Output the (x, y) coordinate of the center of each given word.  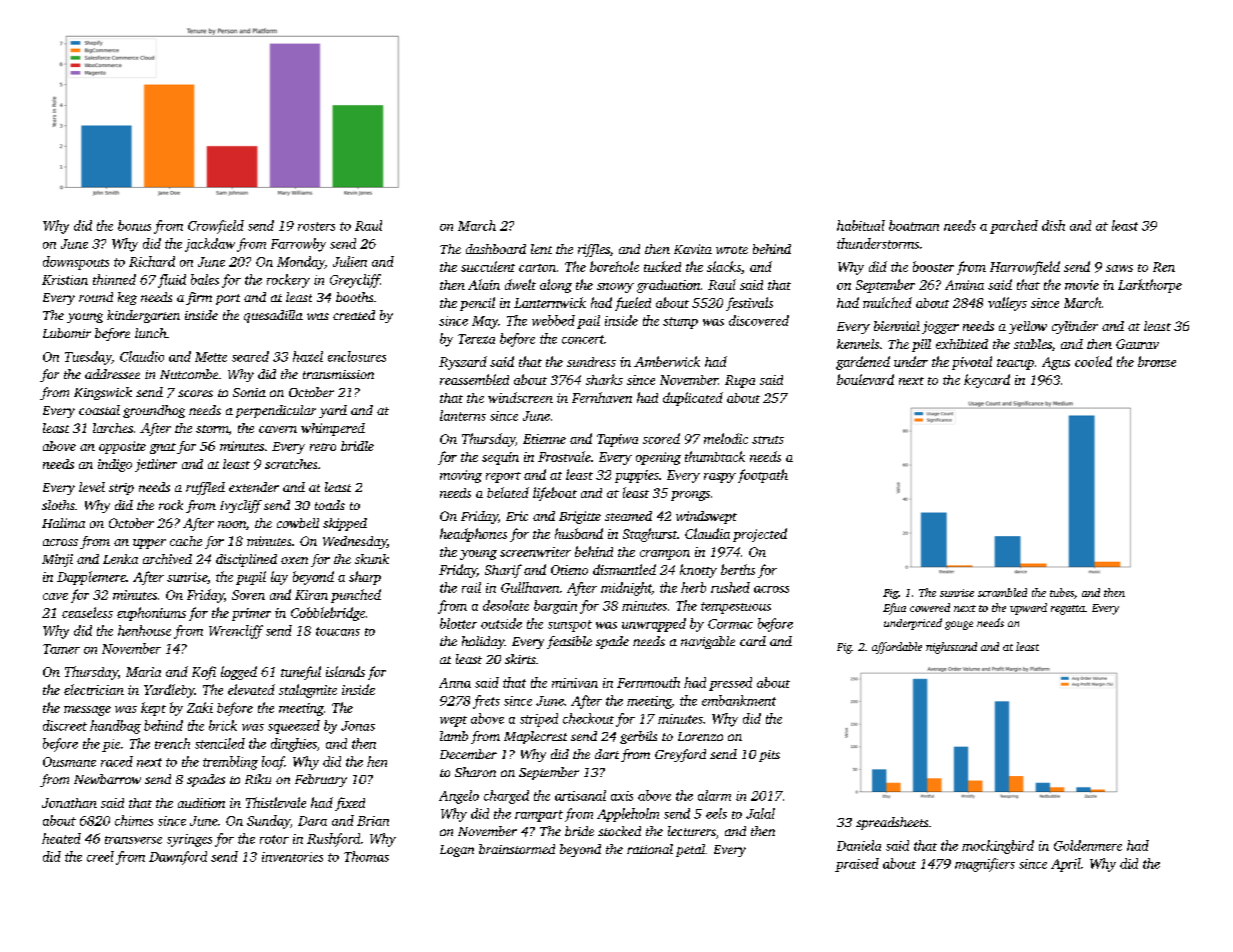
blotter (458, 623)
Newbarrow (107, 779)
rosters (316, 226)
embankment (739, 700)
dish (1053, 225)
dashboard (496, 249)
